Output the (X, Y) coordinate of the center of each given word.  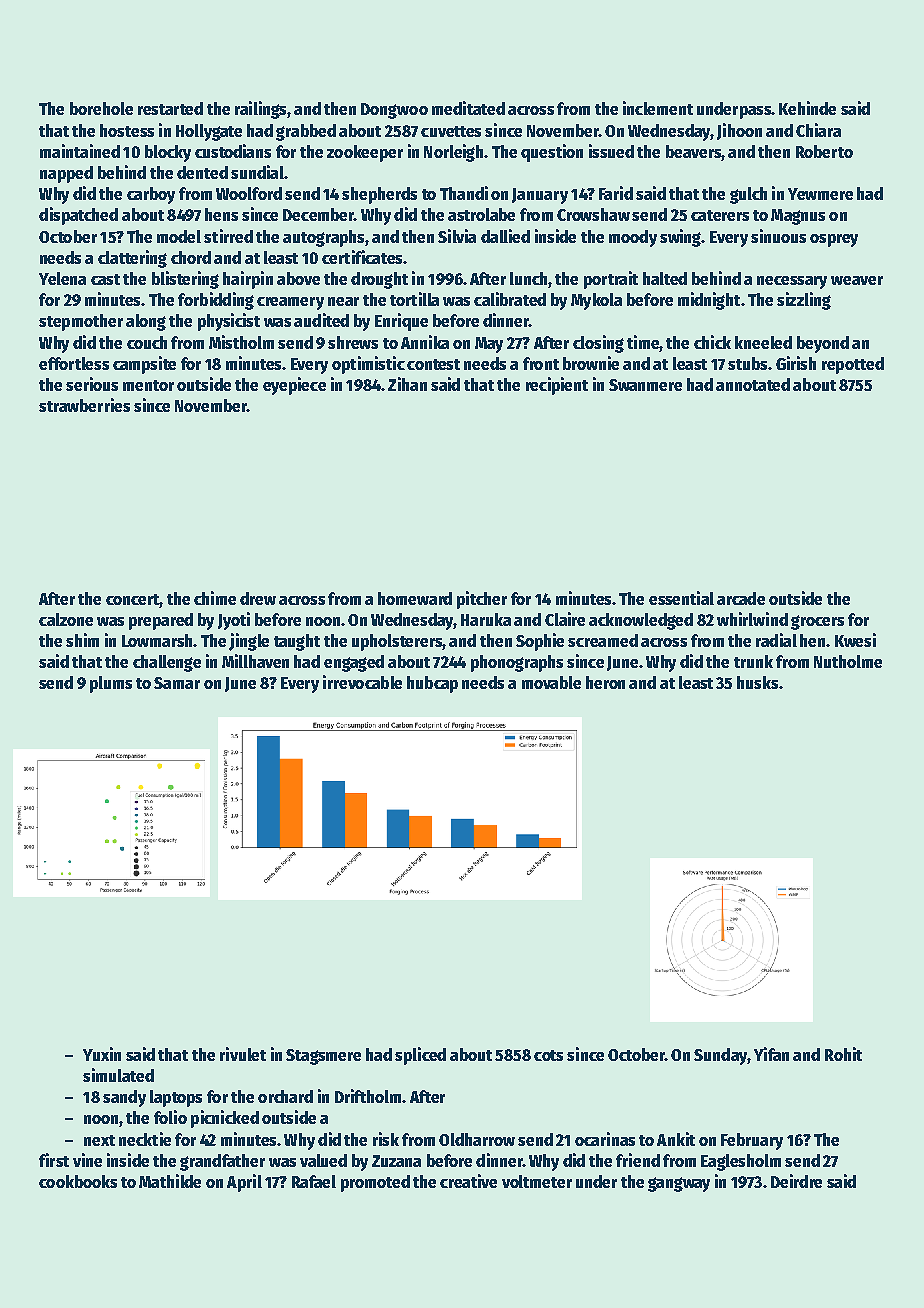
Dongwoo (394, 111)
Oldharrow (477, 1139)
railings (260, 110)
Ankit (676, 1139)
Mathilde (170, 1181)
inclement (658, 108)
